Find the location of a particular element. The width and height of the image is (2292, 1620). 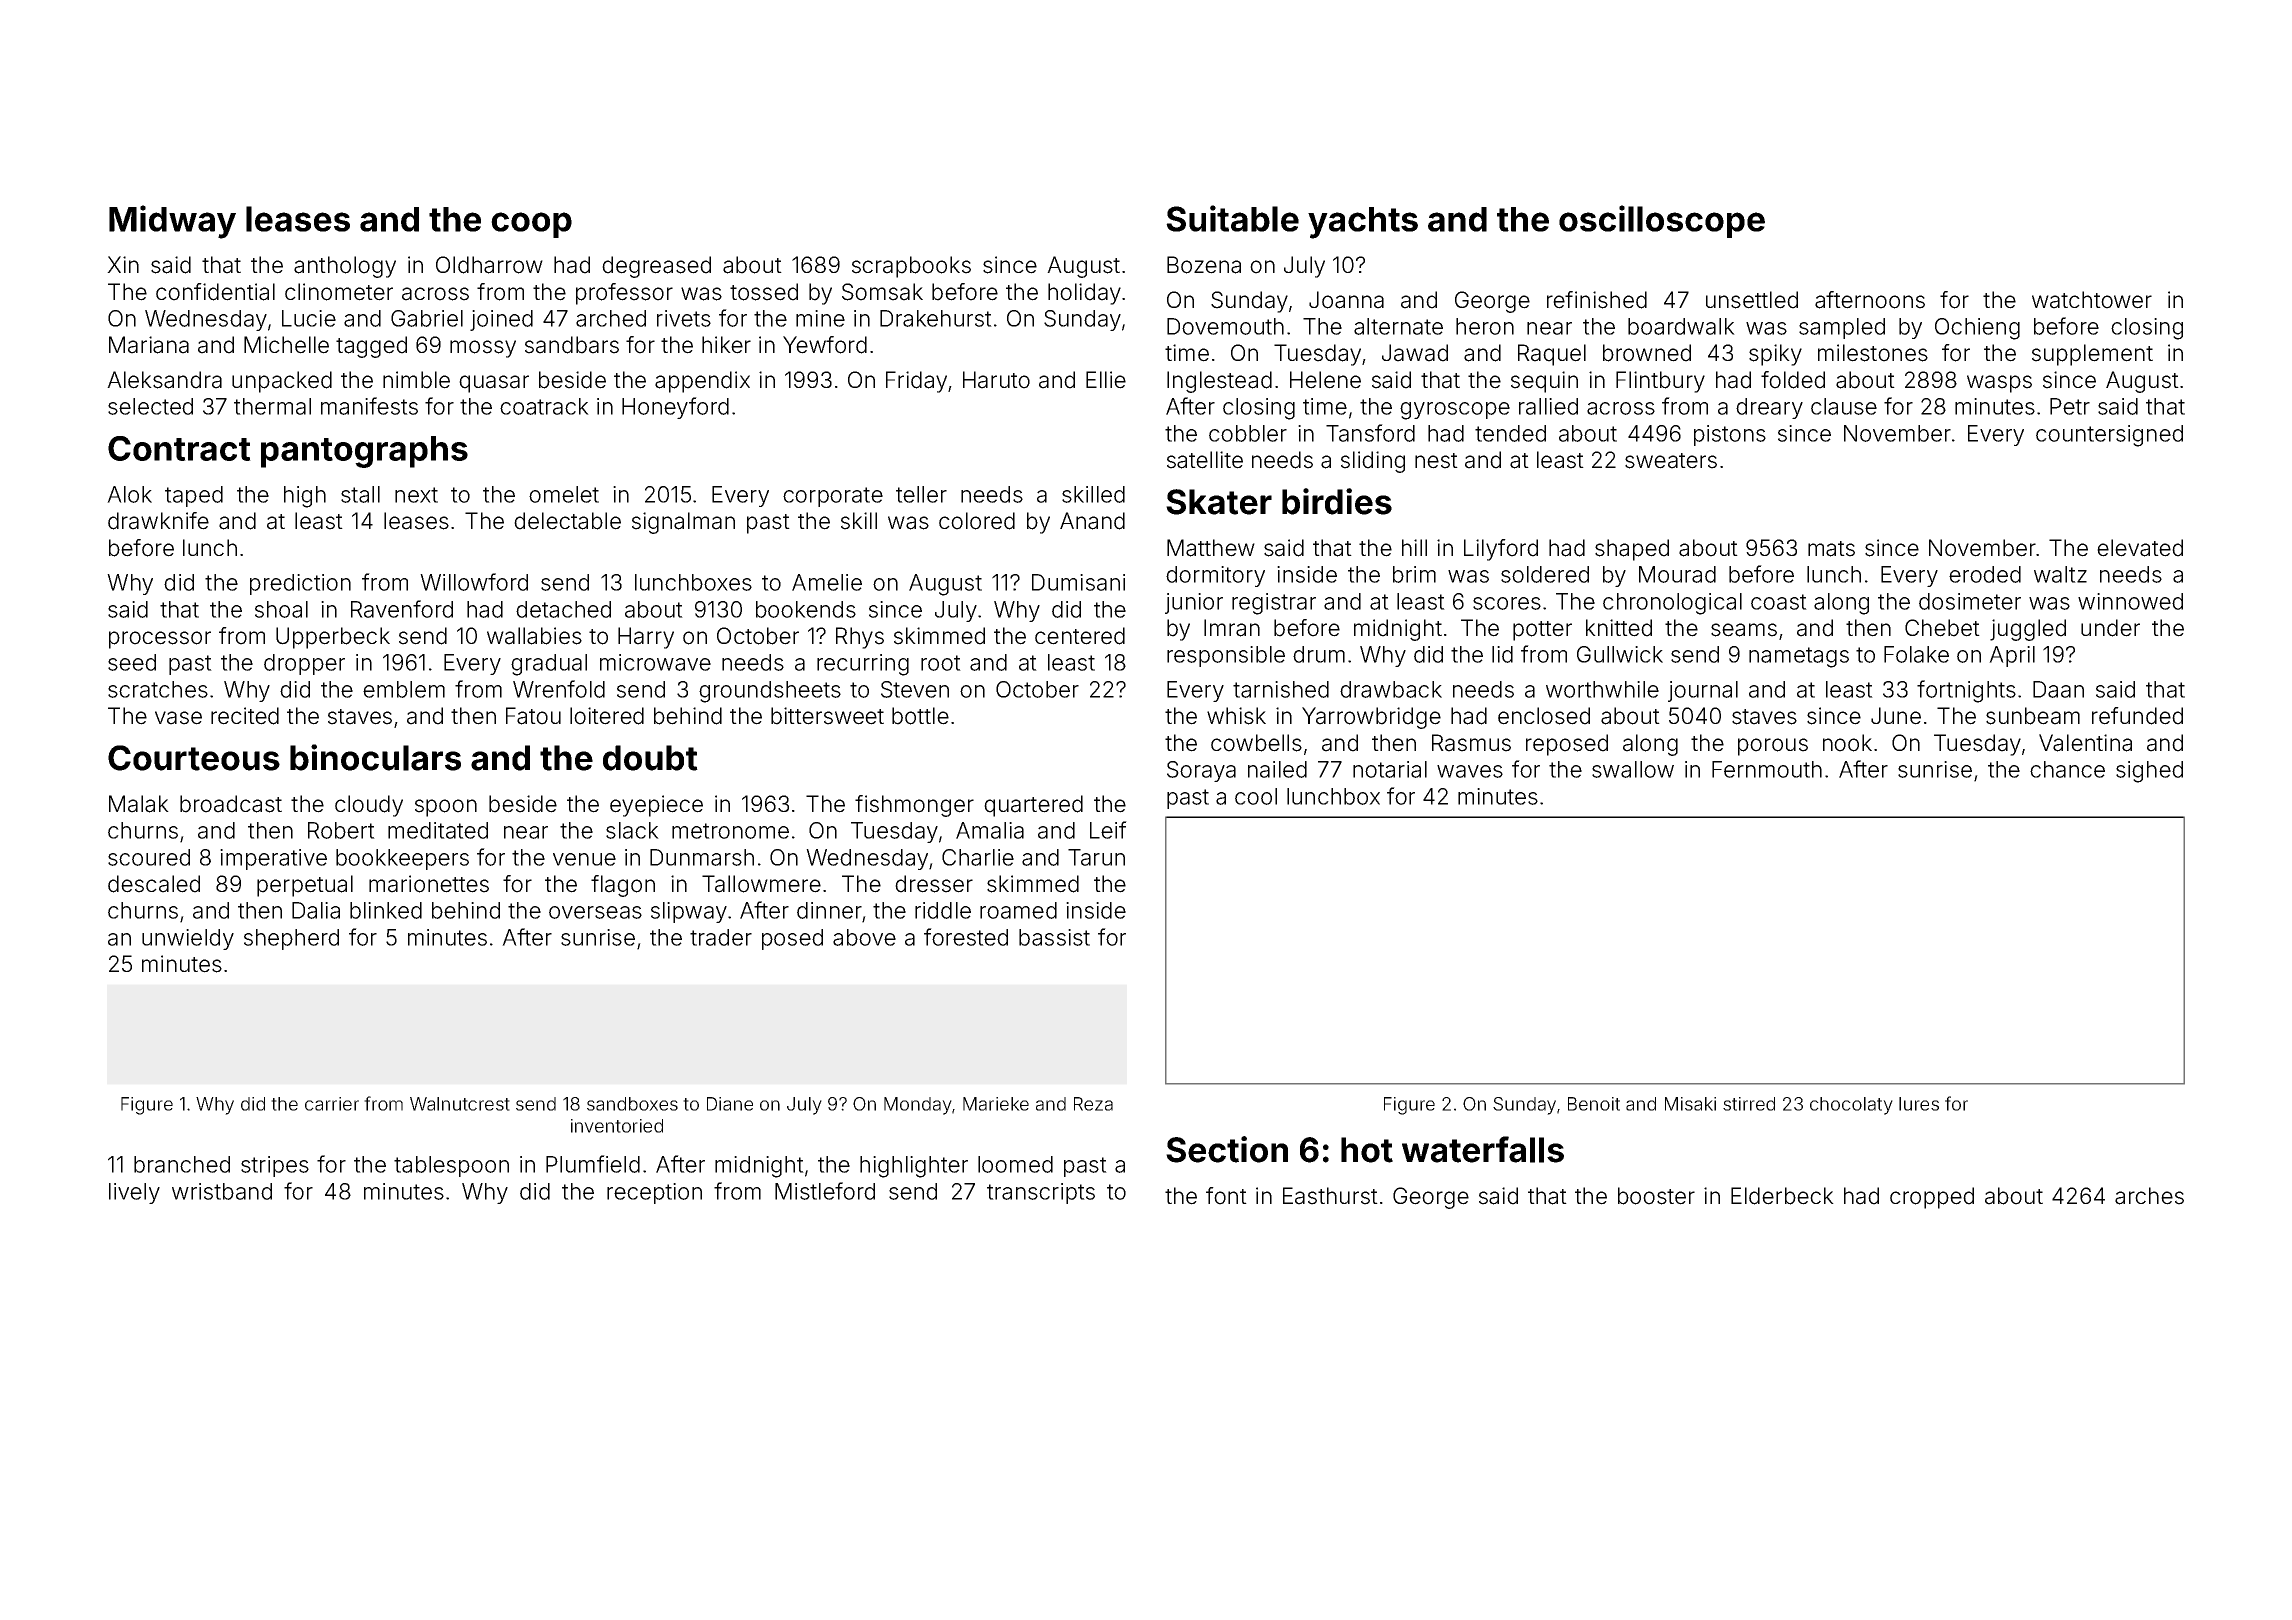

overseas is located at coordinates (595, 912).
